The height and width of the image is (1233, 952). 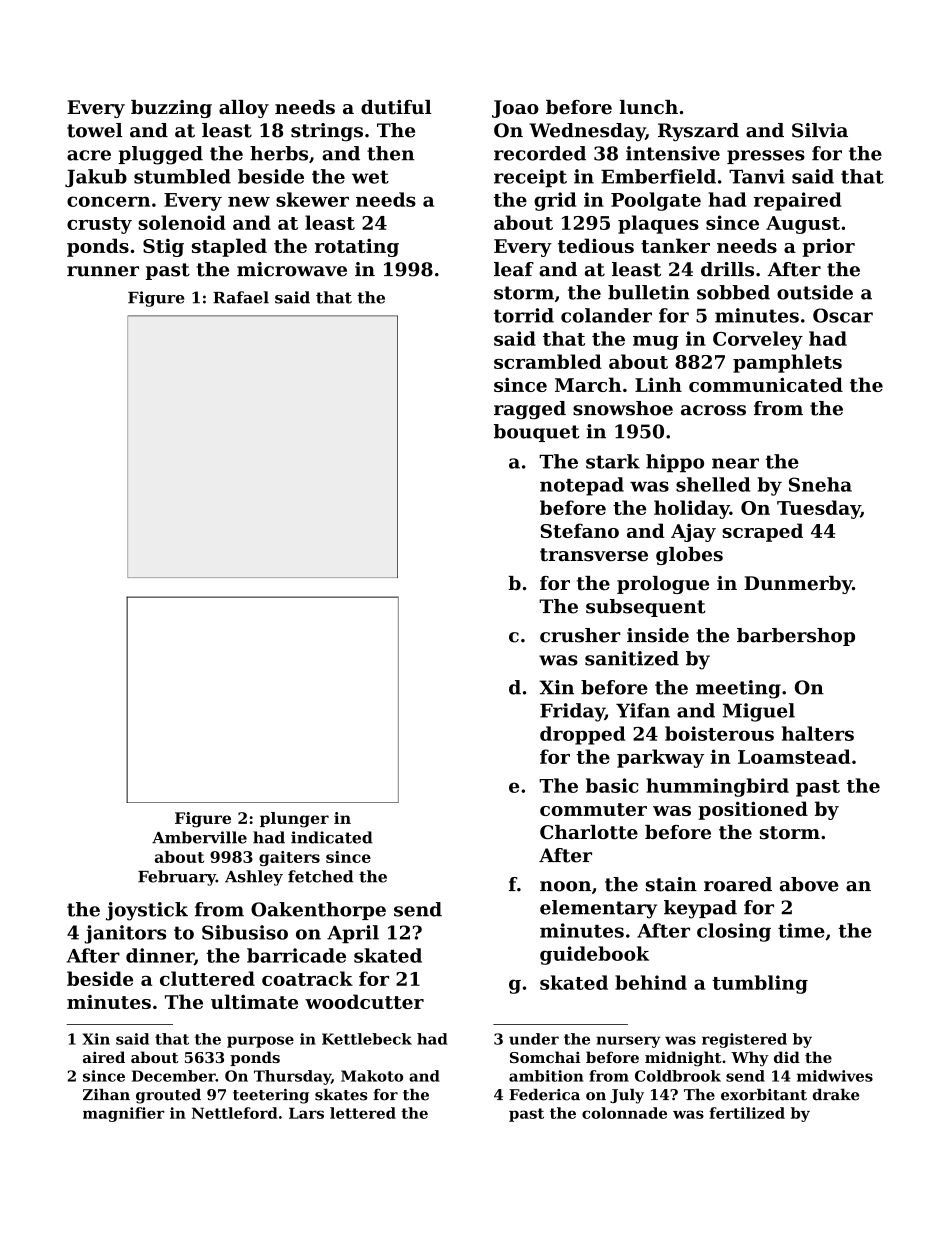 I want to click on towel, so click(x=94, y=130).
